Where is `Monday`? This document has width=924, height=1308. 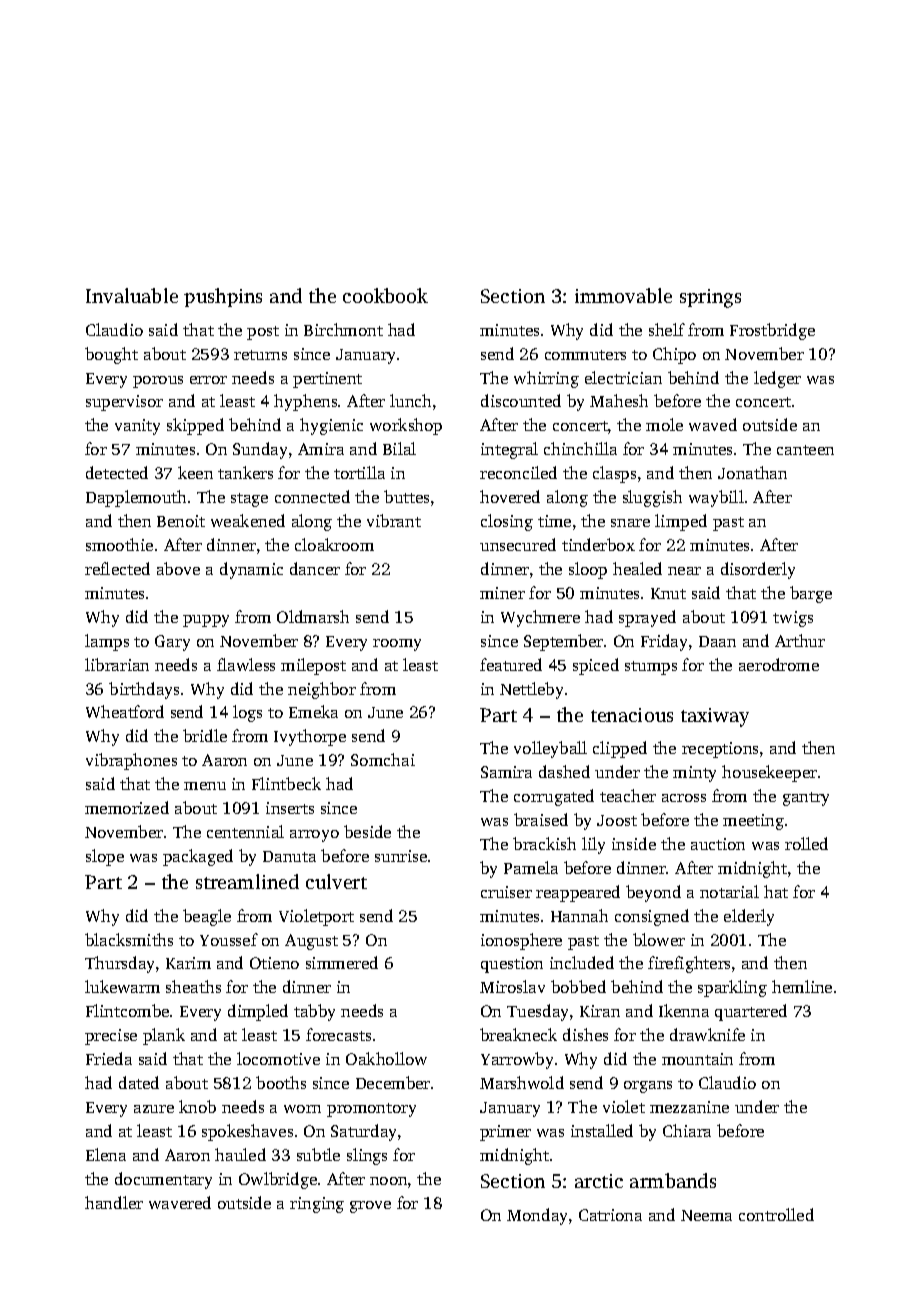 Monday is located at coordinates (537, 1216).
